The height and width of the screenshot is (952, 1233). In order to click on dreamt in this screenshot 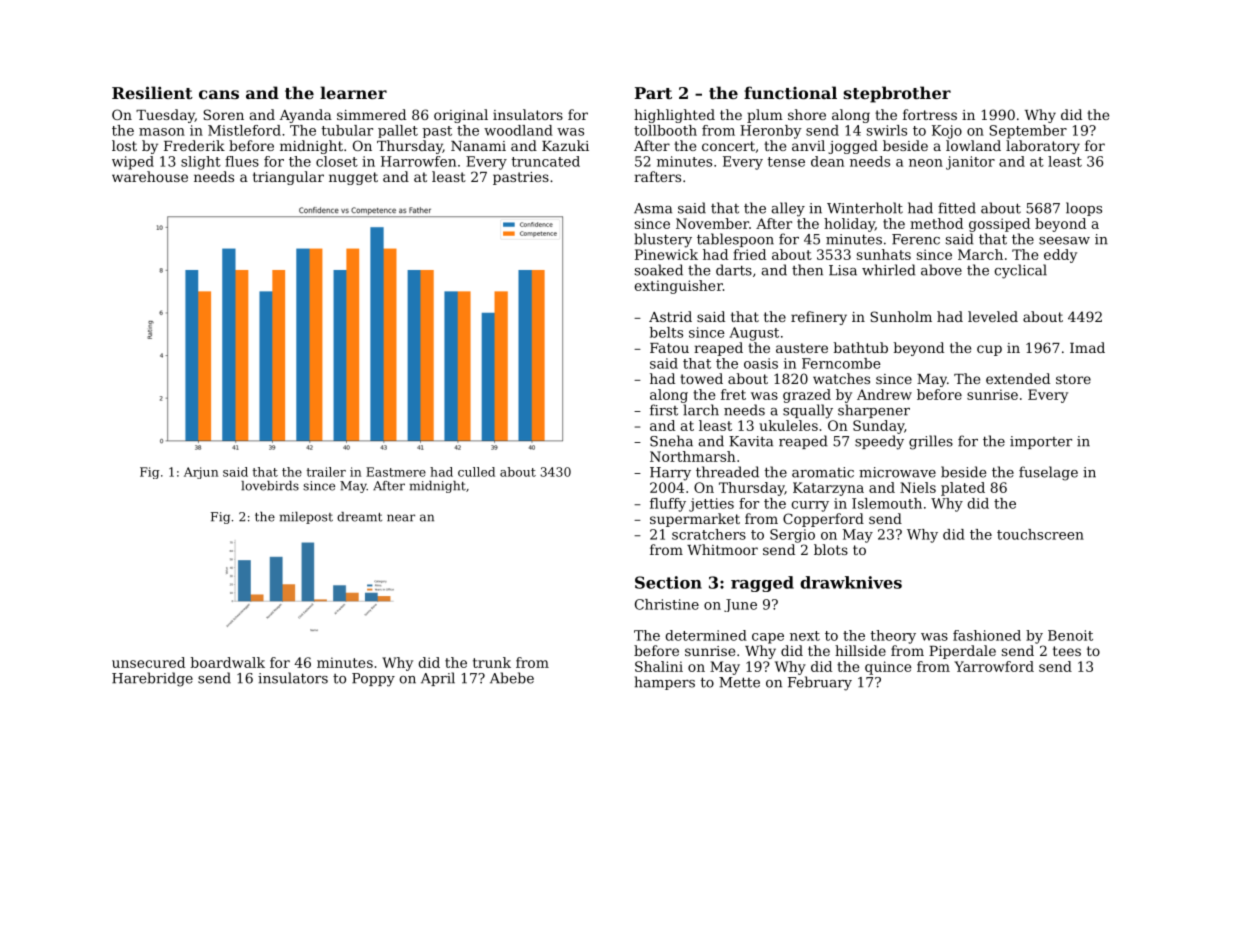, I will do `click(359, 517)`.
